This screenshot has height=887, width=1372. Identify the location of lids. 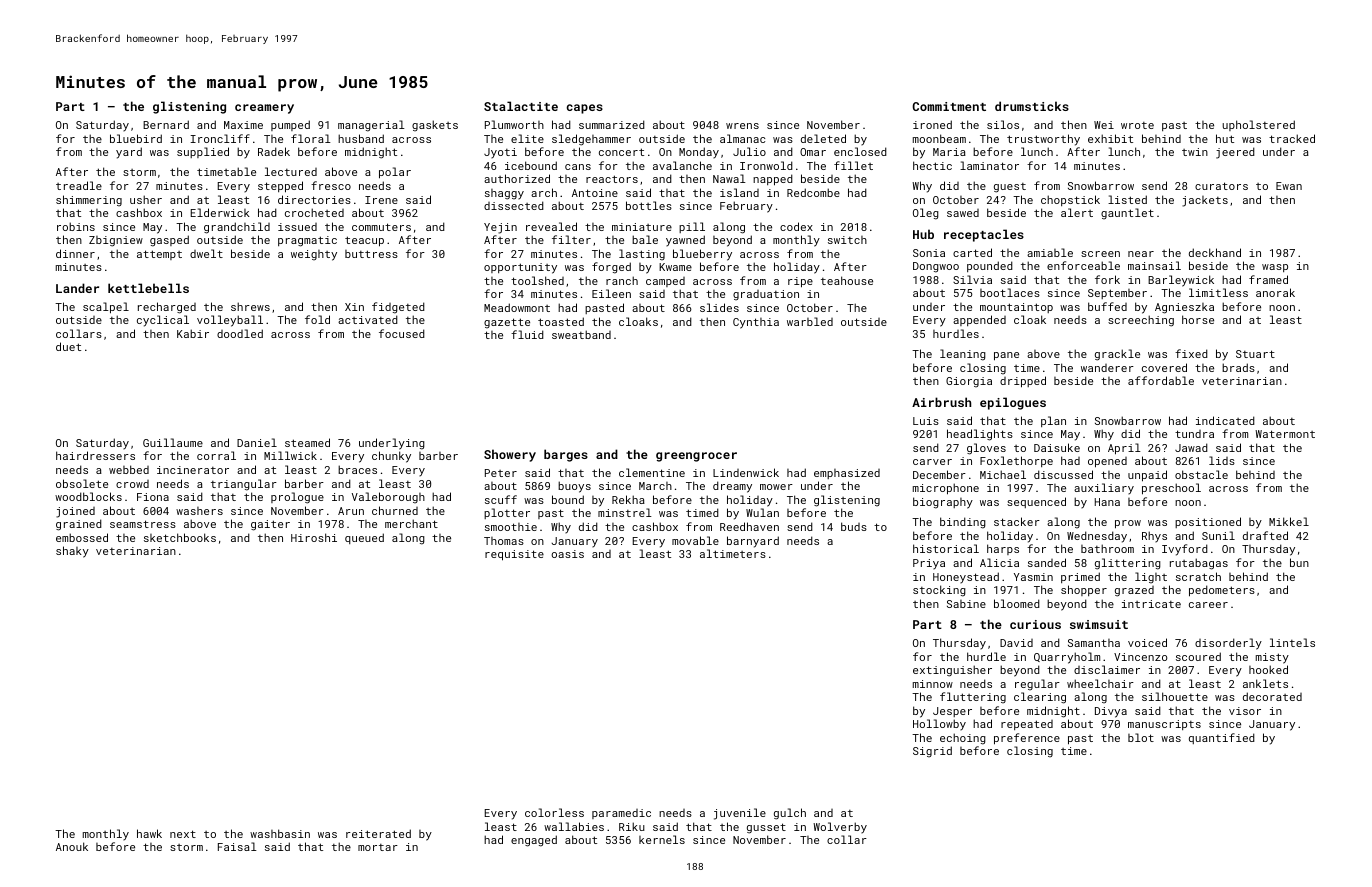
(1222, 460).
